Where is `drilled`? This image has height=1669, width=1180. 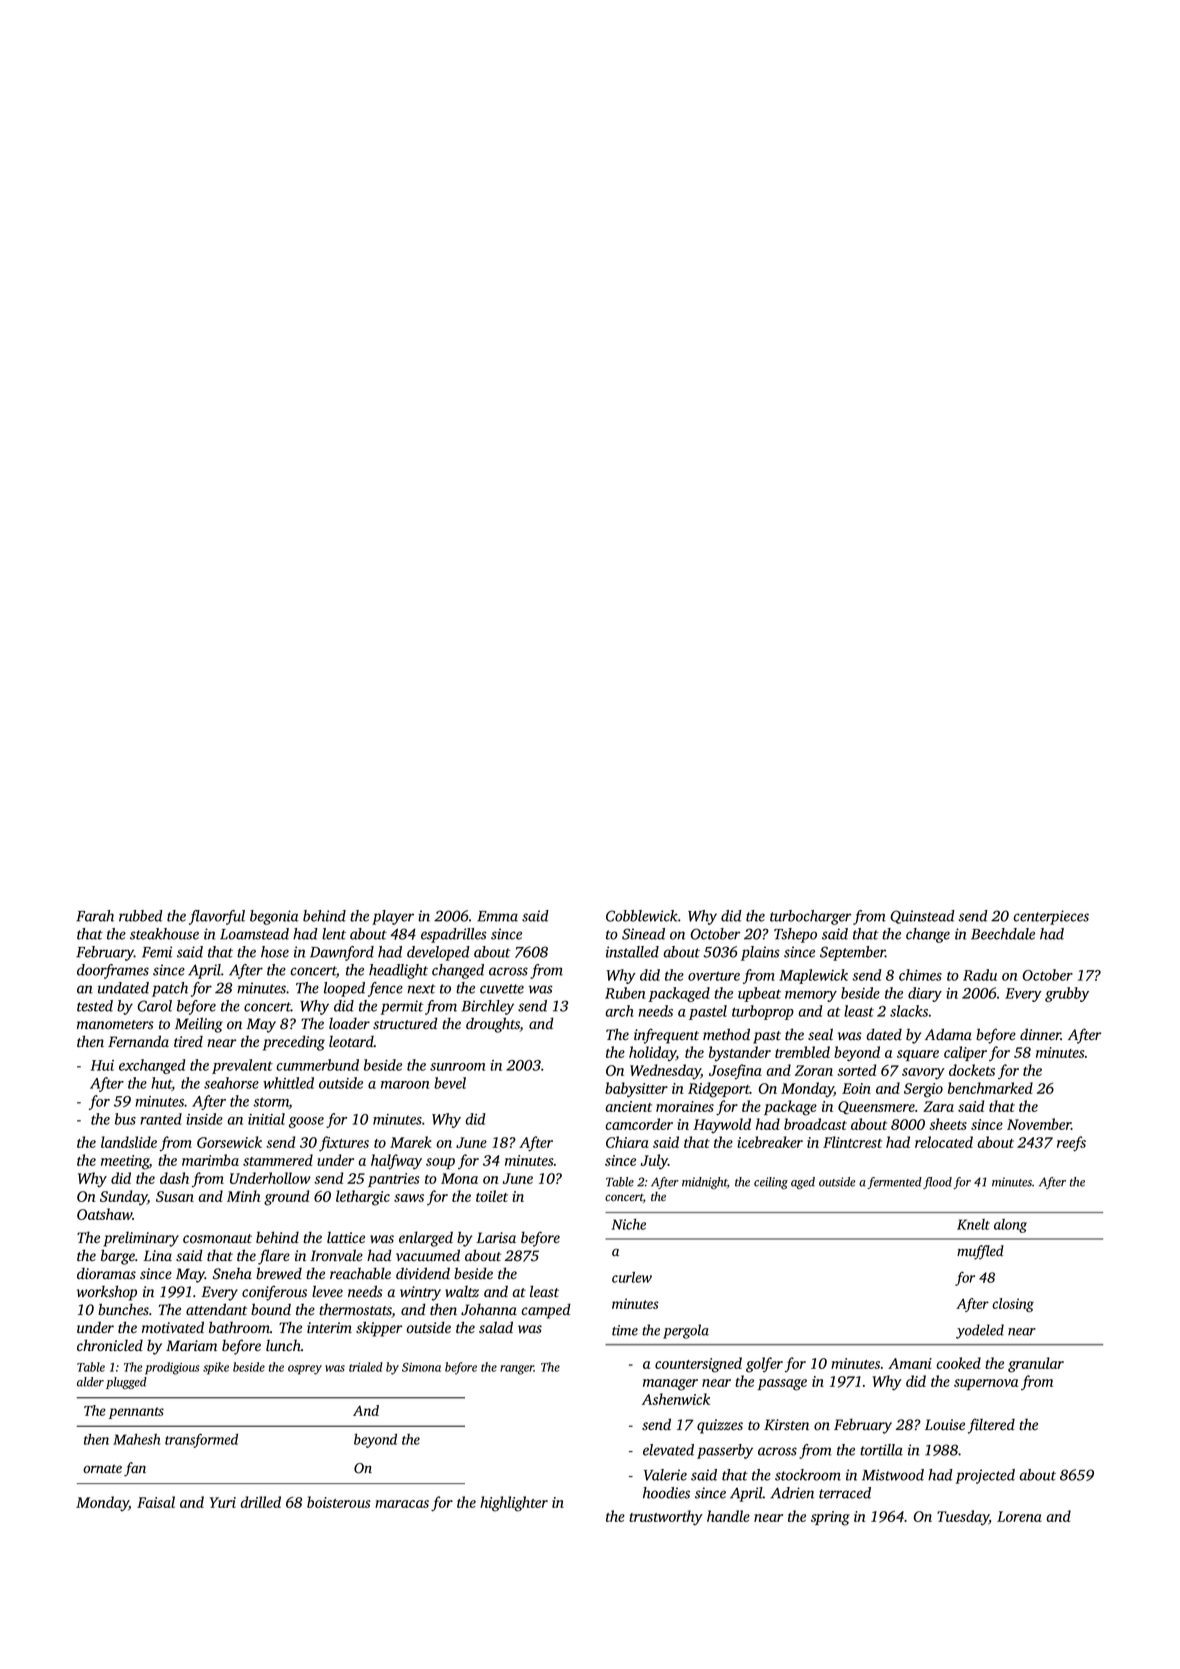
drilled is located at coordinates (261, 1502).
